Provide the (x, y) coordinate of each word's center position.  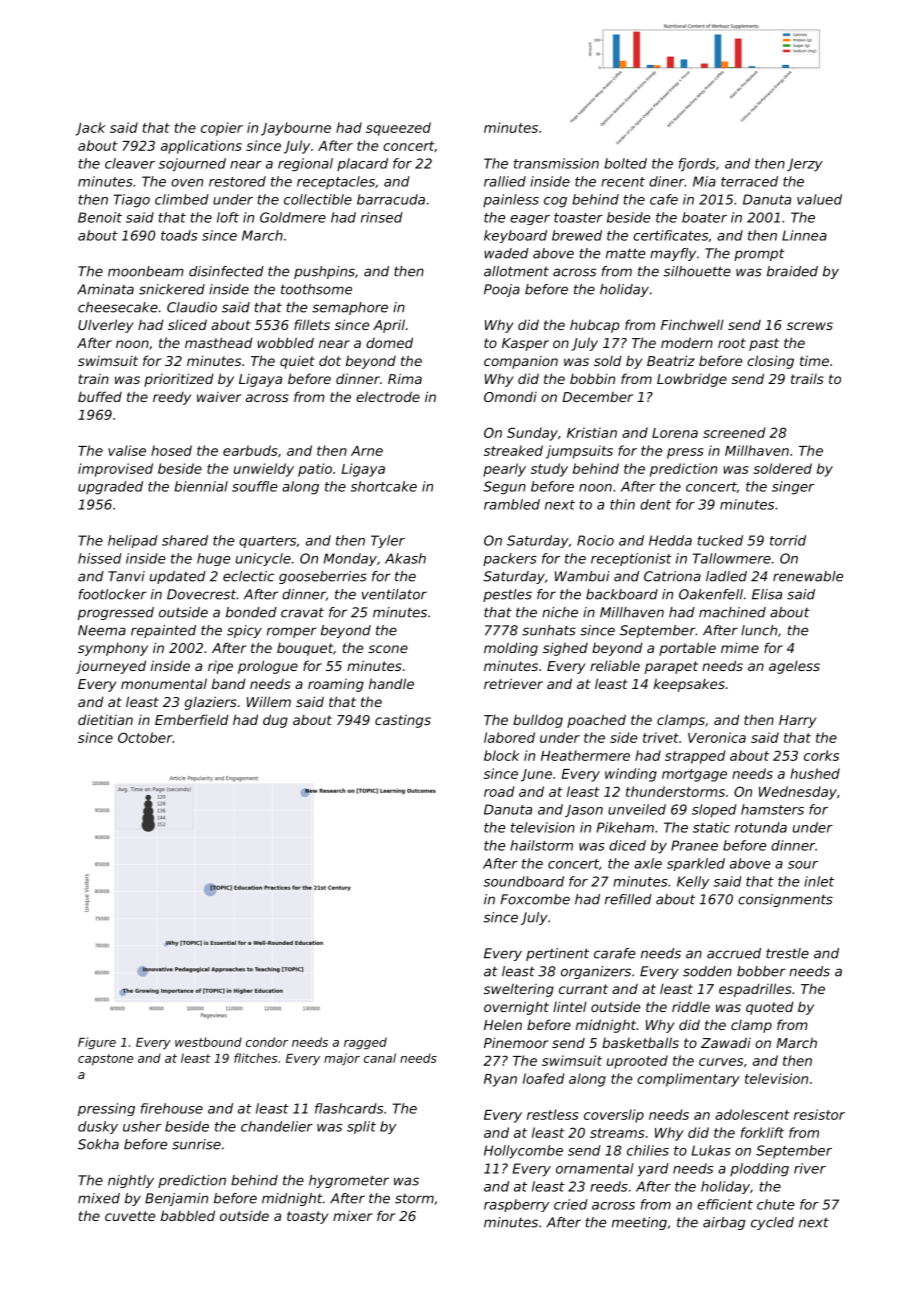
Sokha (98, 1144)
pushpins (324, 272)
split (361, 1127)
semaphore (350, 308)
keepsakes (689, 685)
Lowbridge (692, 380)
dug (275, 721)
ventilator (394, 594)
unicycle (263, 559)
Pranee (694, 845)
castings (403, 721)
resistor (819, 1114)
